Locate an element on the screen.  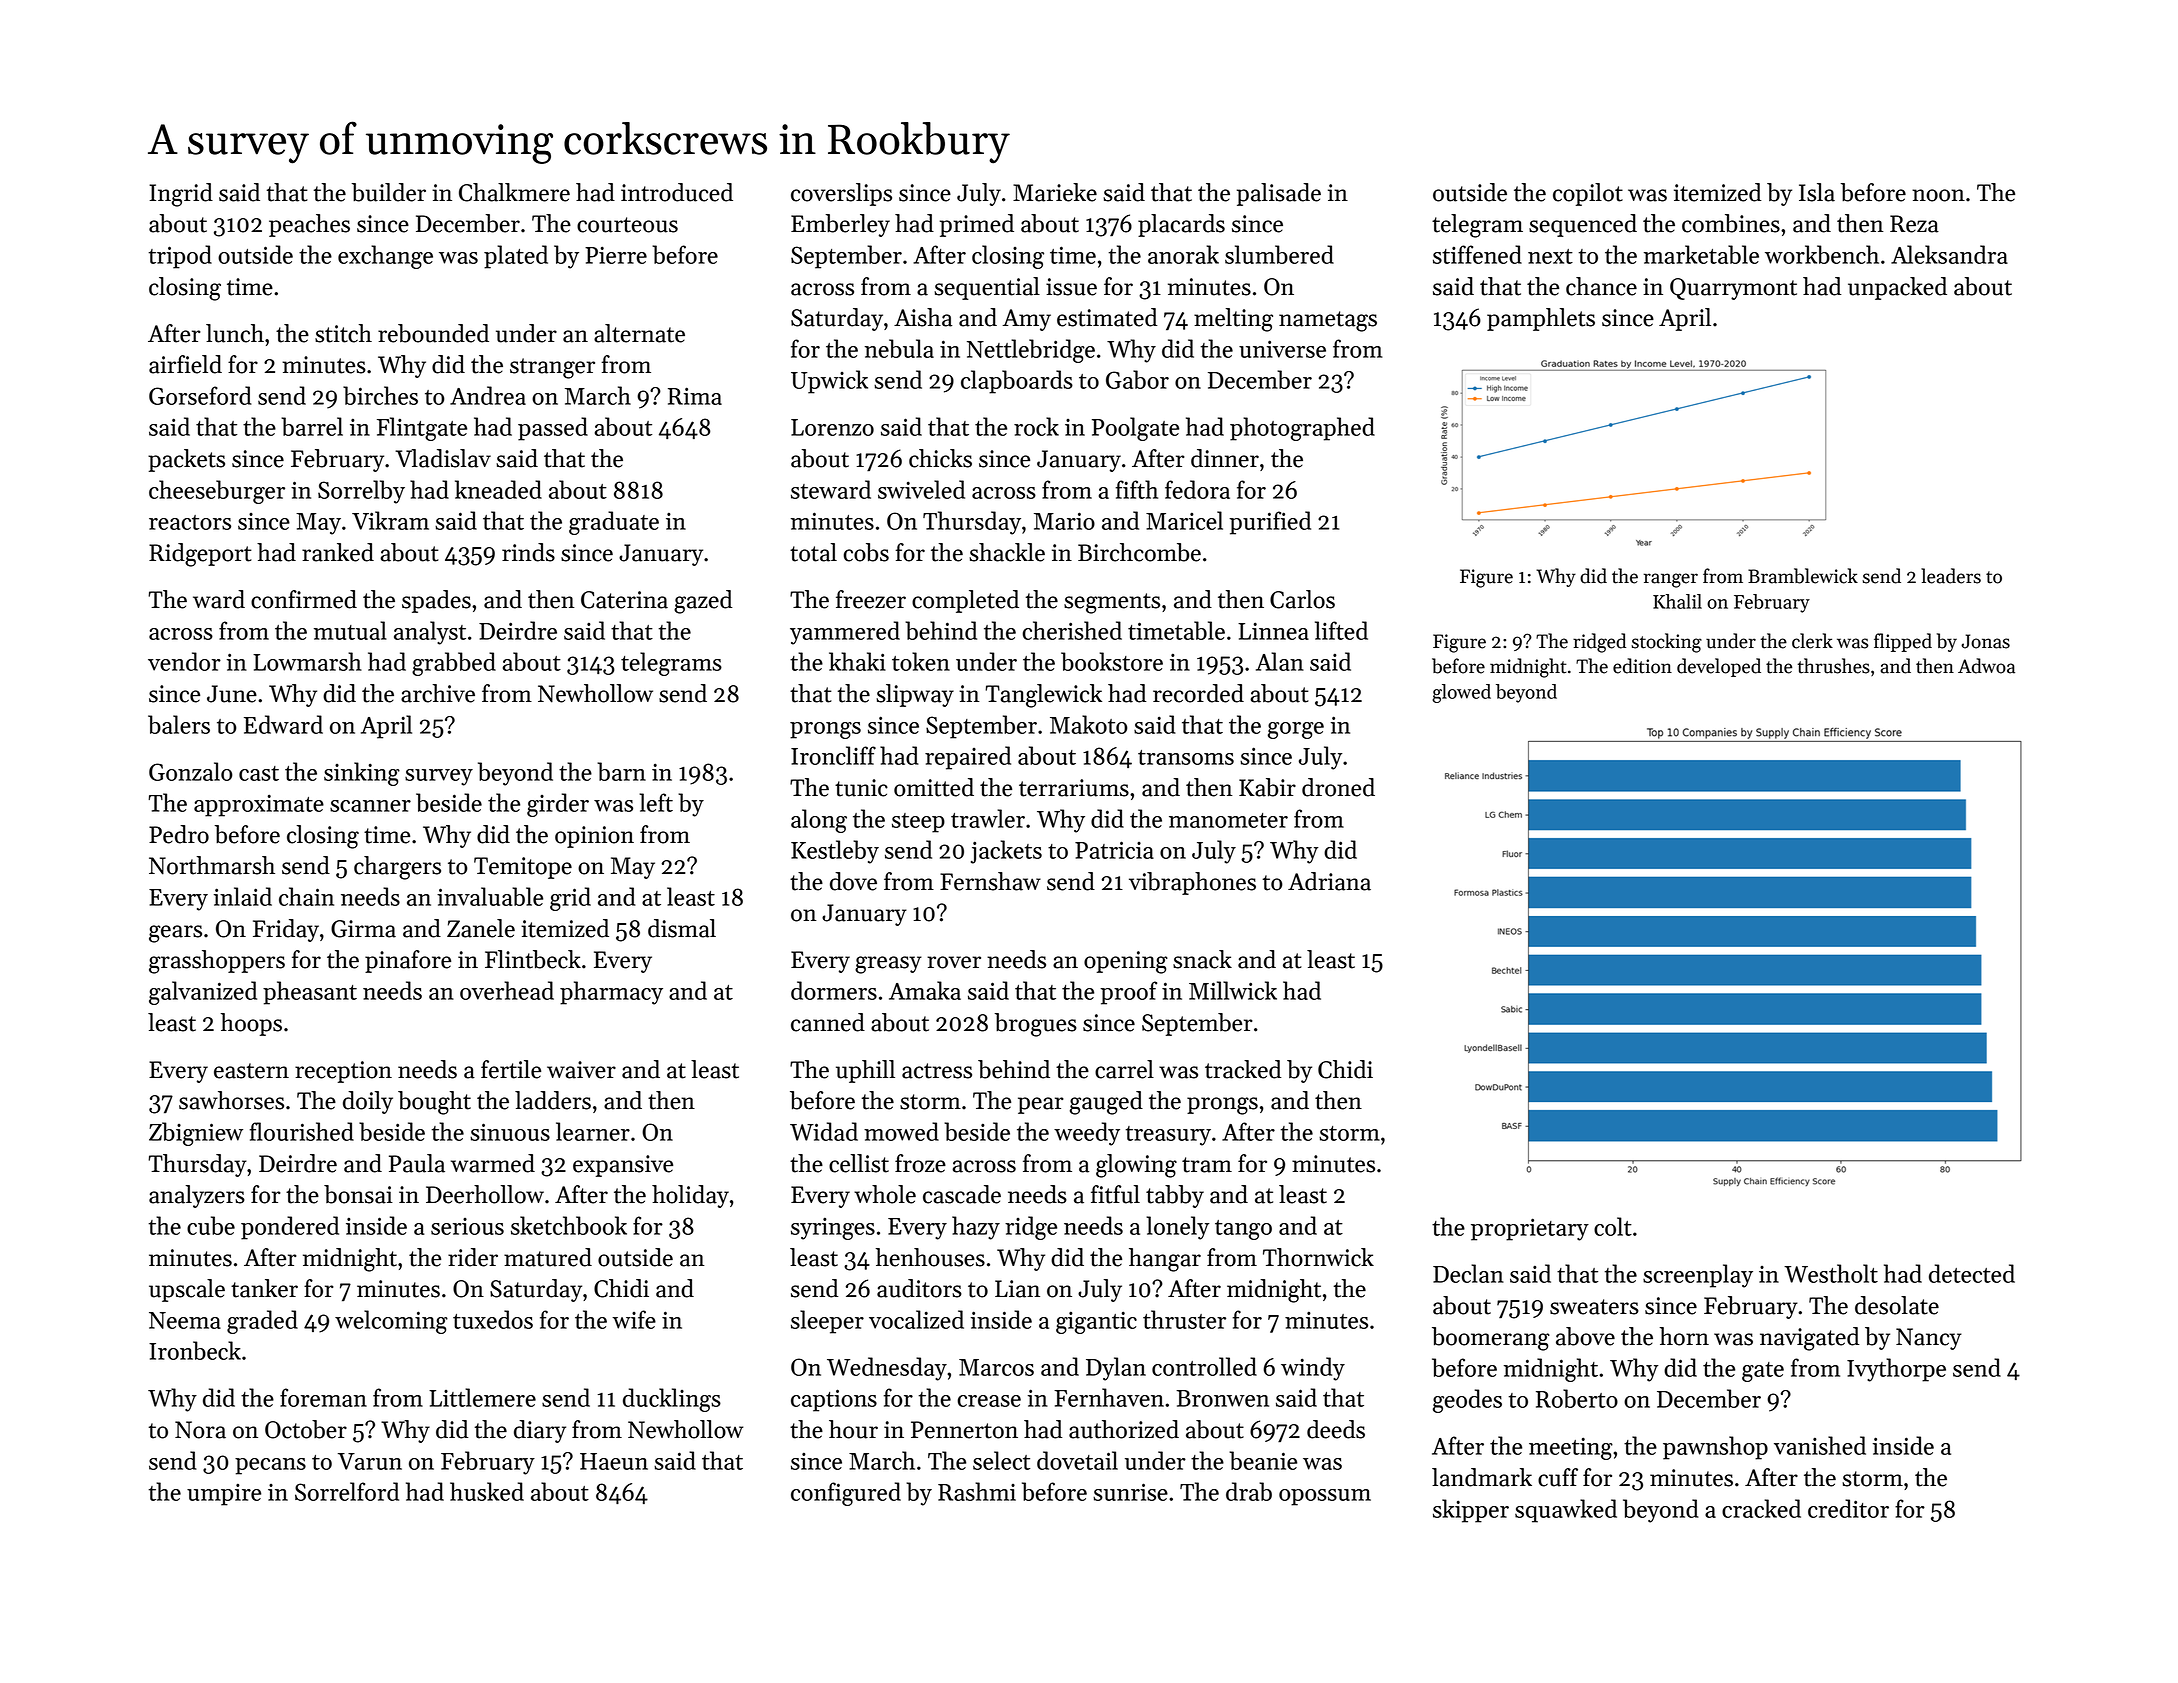
tripod is located at coordinates (180, 257).
